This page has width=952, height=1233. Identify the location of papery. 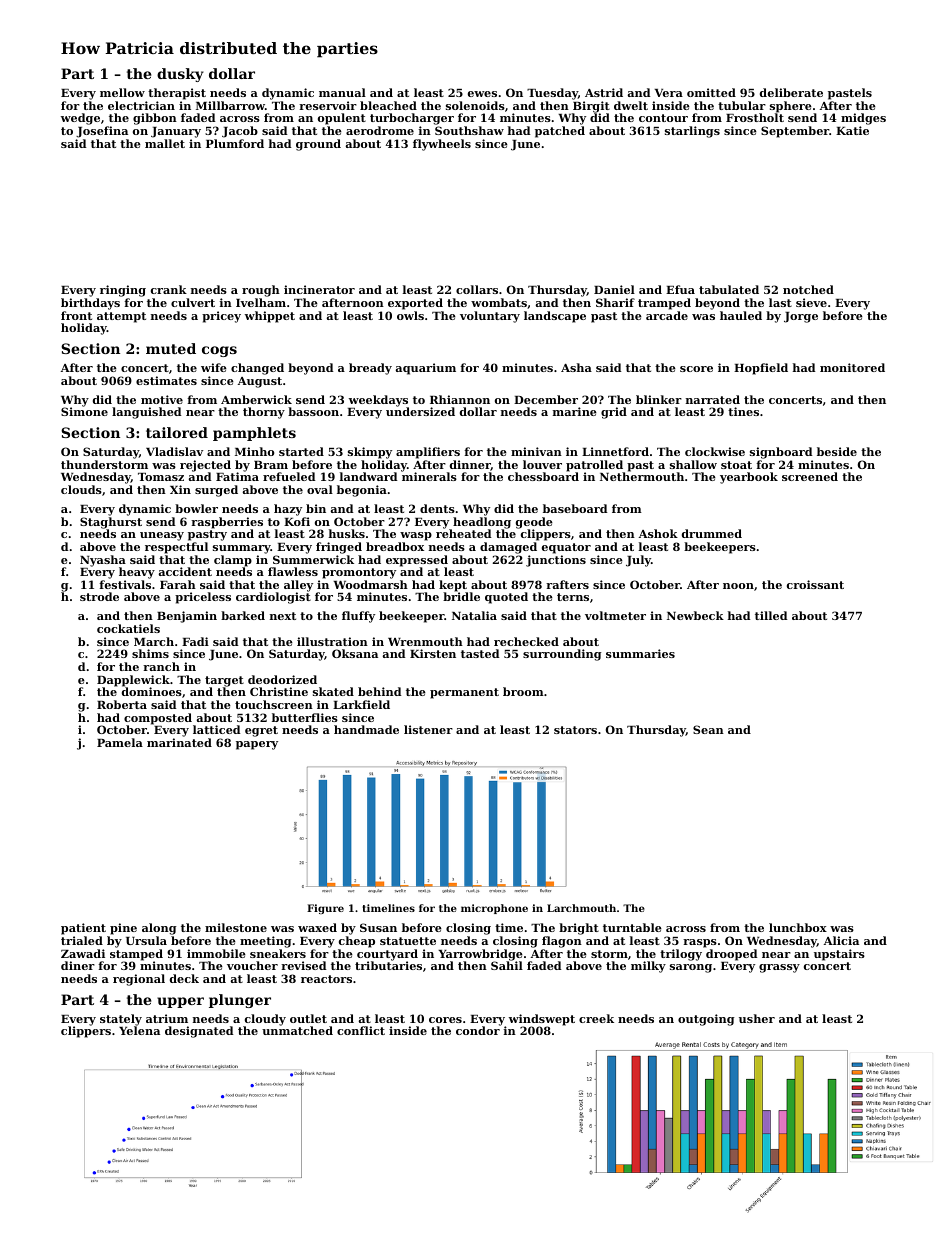
(257, 745).
